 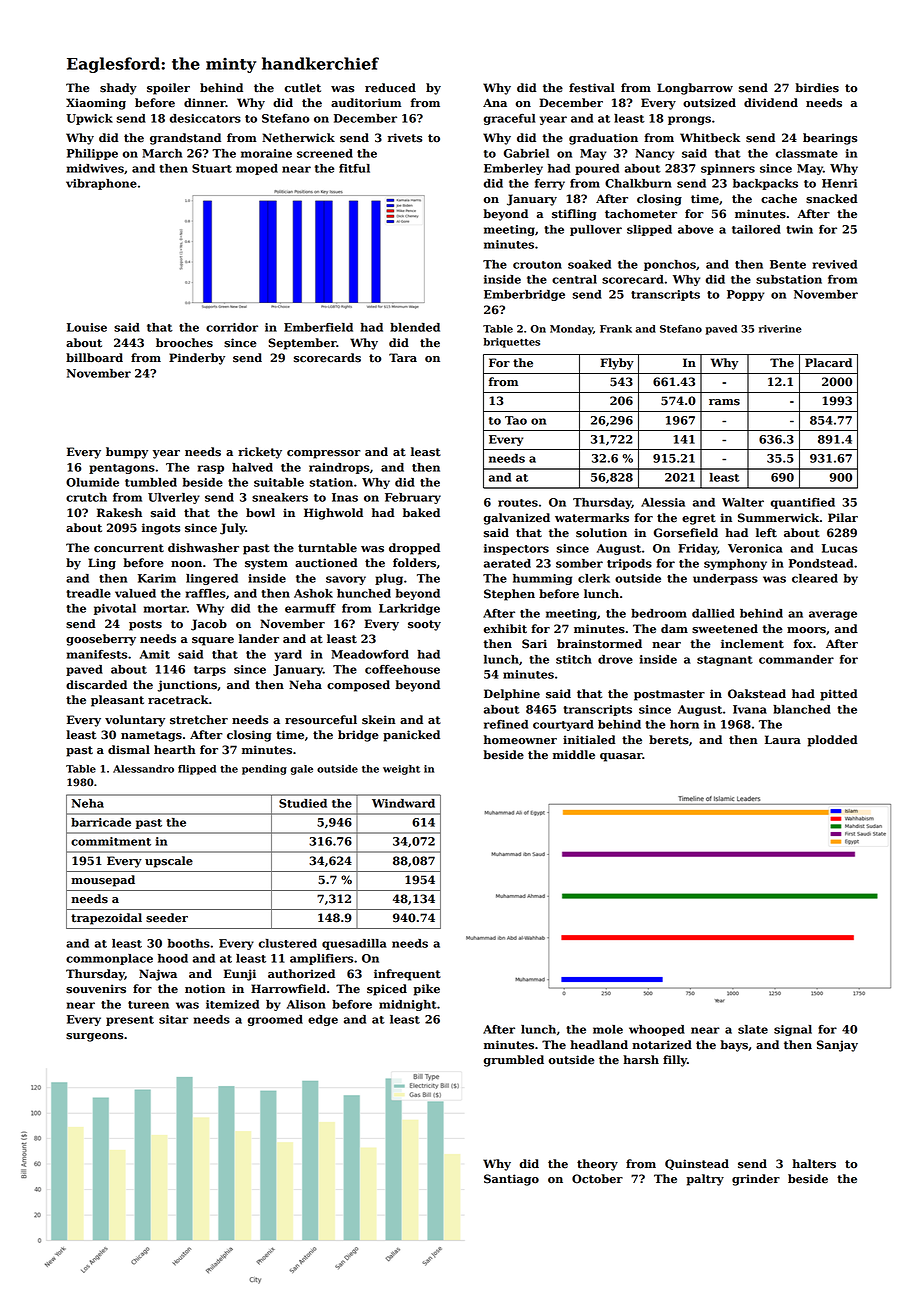 I want to click on snacked, so click(x=832, y=199).
